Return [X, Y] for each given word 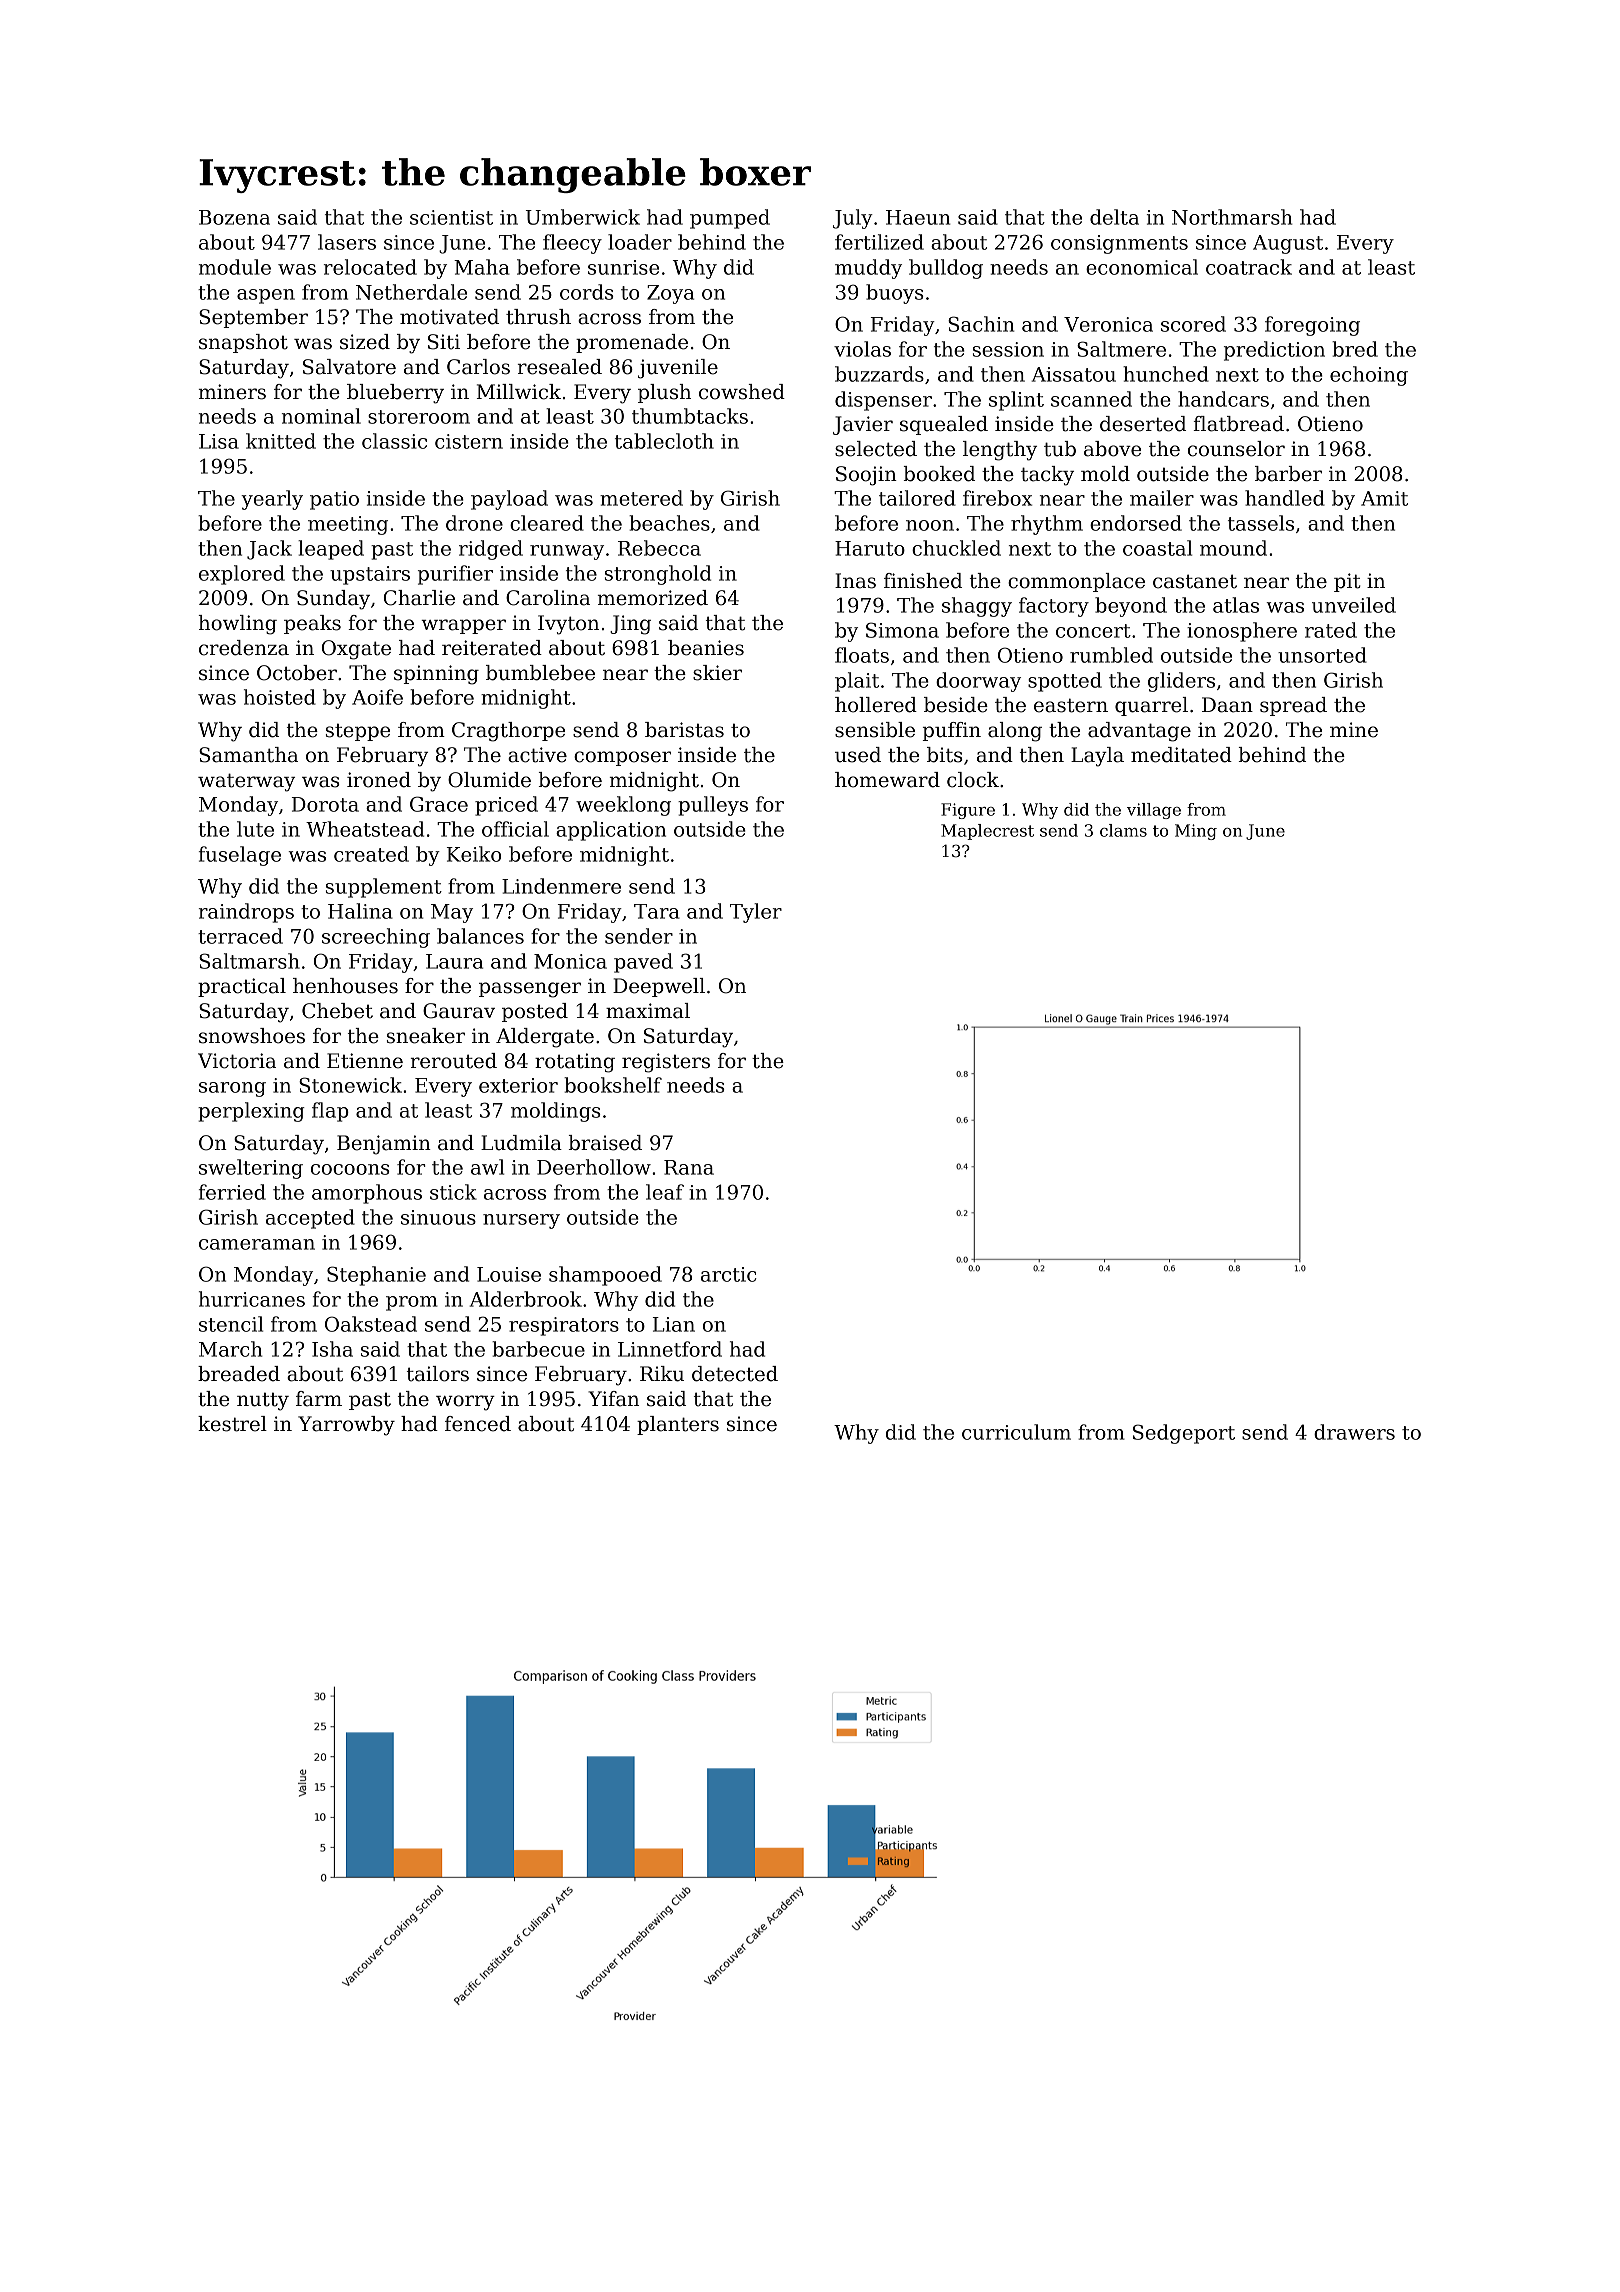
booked [939, 474]
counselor [1236, 449]
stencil [231, 1324]
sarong [232, 1089]
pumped [730, 219]
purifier [455, 575]
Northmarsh [1232, 217]
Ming [1196, 832]
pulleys [713, 806]
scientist [451, 217]
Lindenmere [561, 886]
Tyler [756, 913]
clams [1123, 830]
